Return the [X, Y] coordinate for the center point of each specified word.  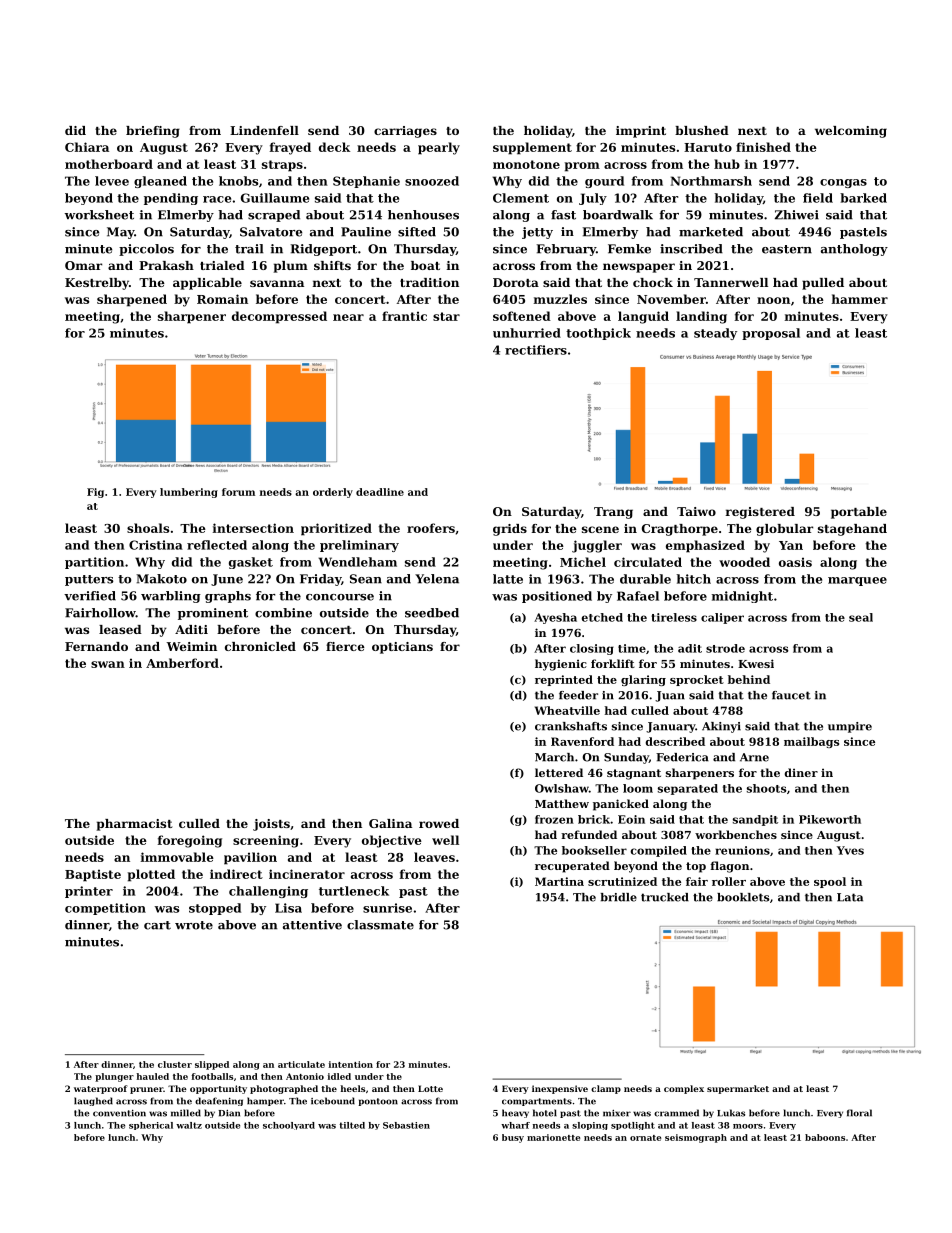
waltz [189, 1125]
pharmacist [134, 825]
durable [645, 579]
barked [863, 198]
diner [801, 772]
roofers [431, 528]
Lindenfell [264, 130]
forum [238, 492]
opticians [402, 648]
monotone [526, 164]
